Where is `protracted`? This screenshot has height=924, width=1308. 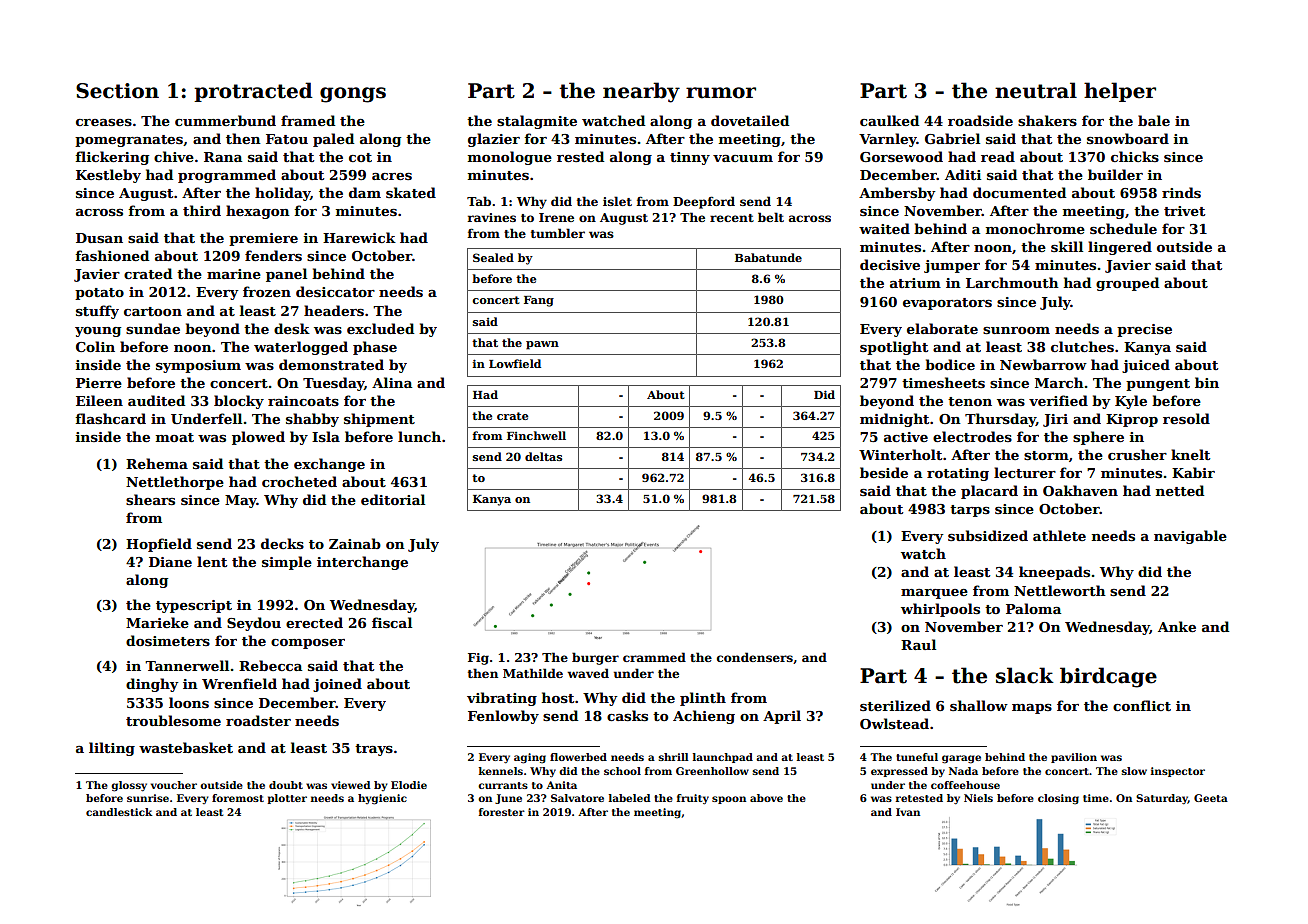
protracted is located at coordinates (253, 92).
